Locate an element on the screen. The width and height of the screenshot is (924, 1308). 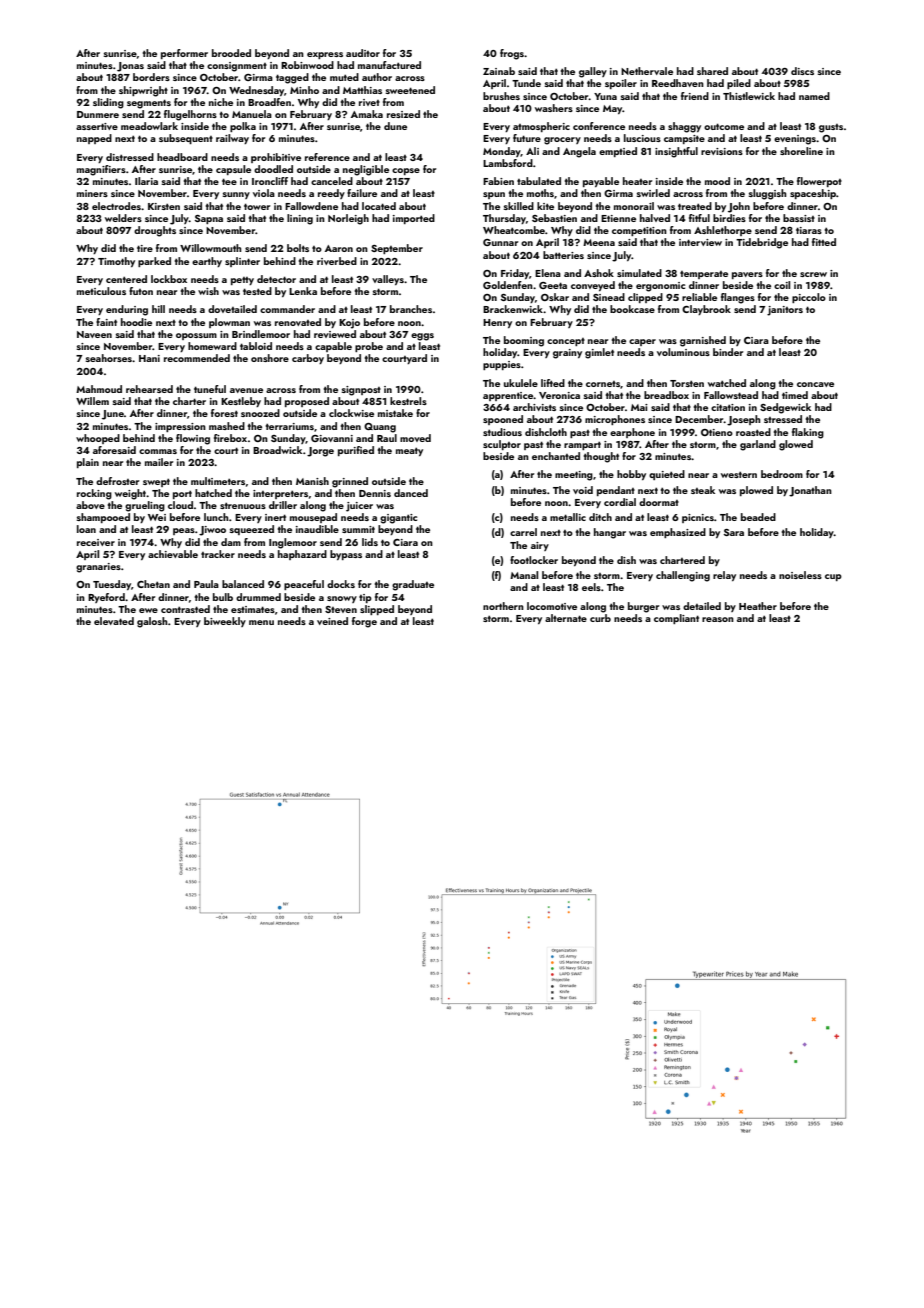
lining is located at coordinates (300, 219).
